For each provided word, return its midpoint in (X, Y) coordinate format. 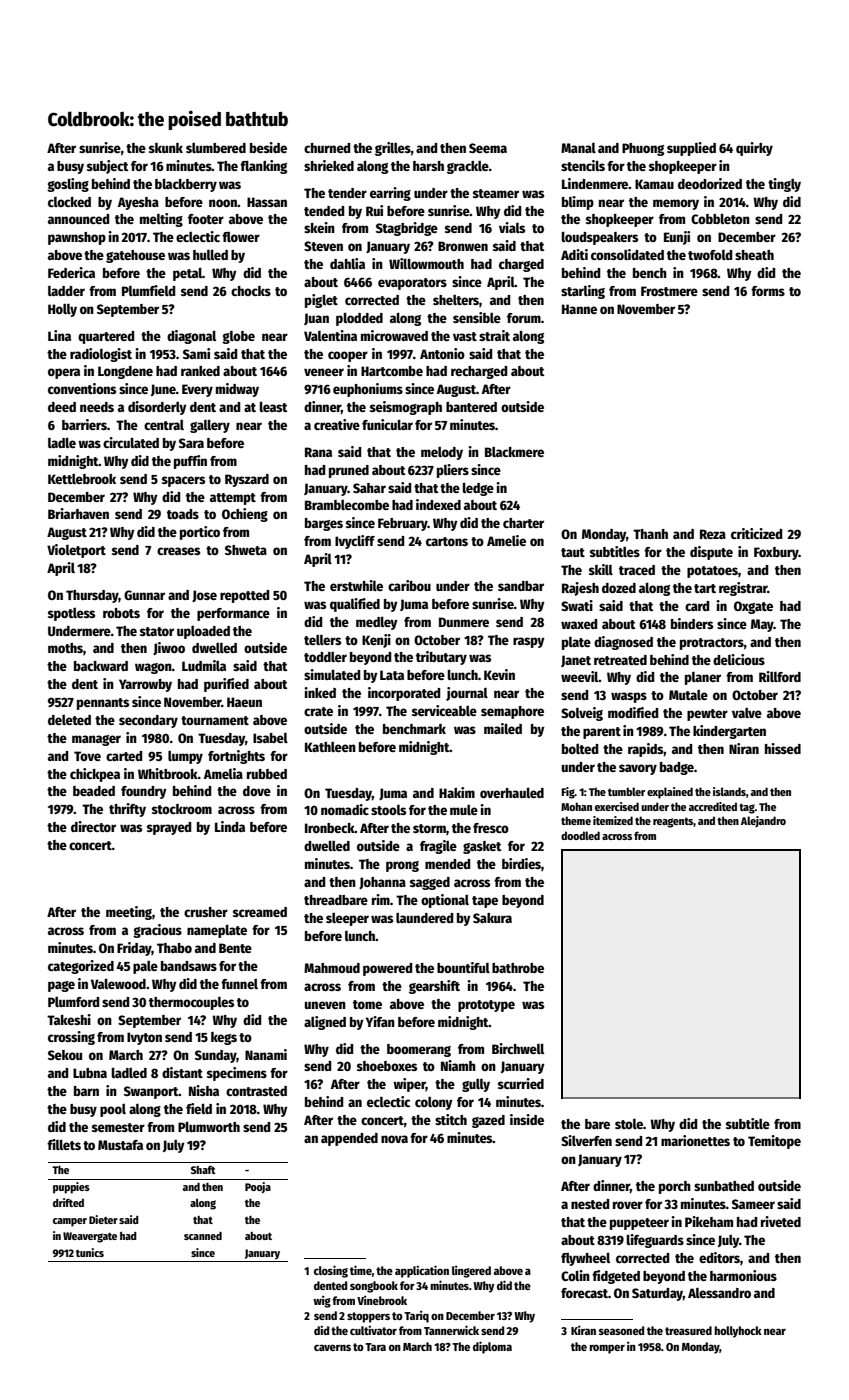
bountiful (463, 967)
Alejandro (763, 821)
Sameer (753, 1204)
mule (464, 810)
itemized (613, 820)
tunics (90, 1252)
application (422, 1271)
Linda (230, 826)
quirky (754, 149)
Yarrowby (145, 685)
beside (268, 147)
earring (390, 194)
